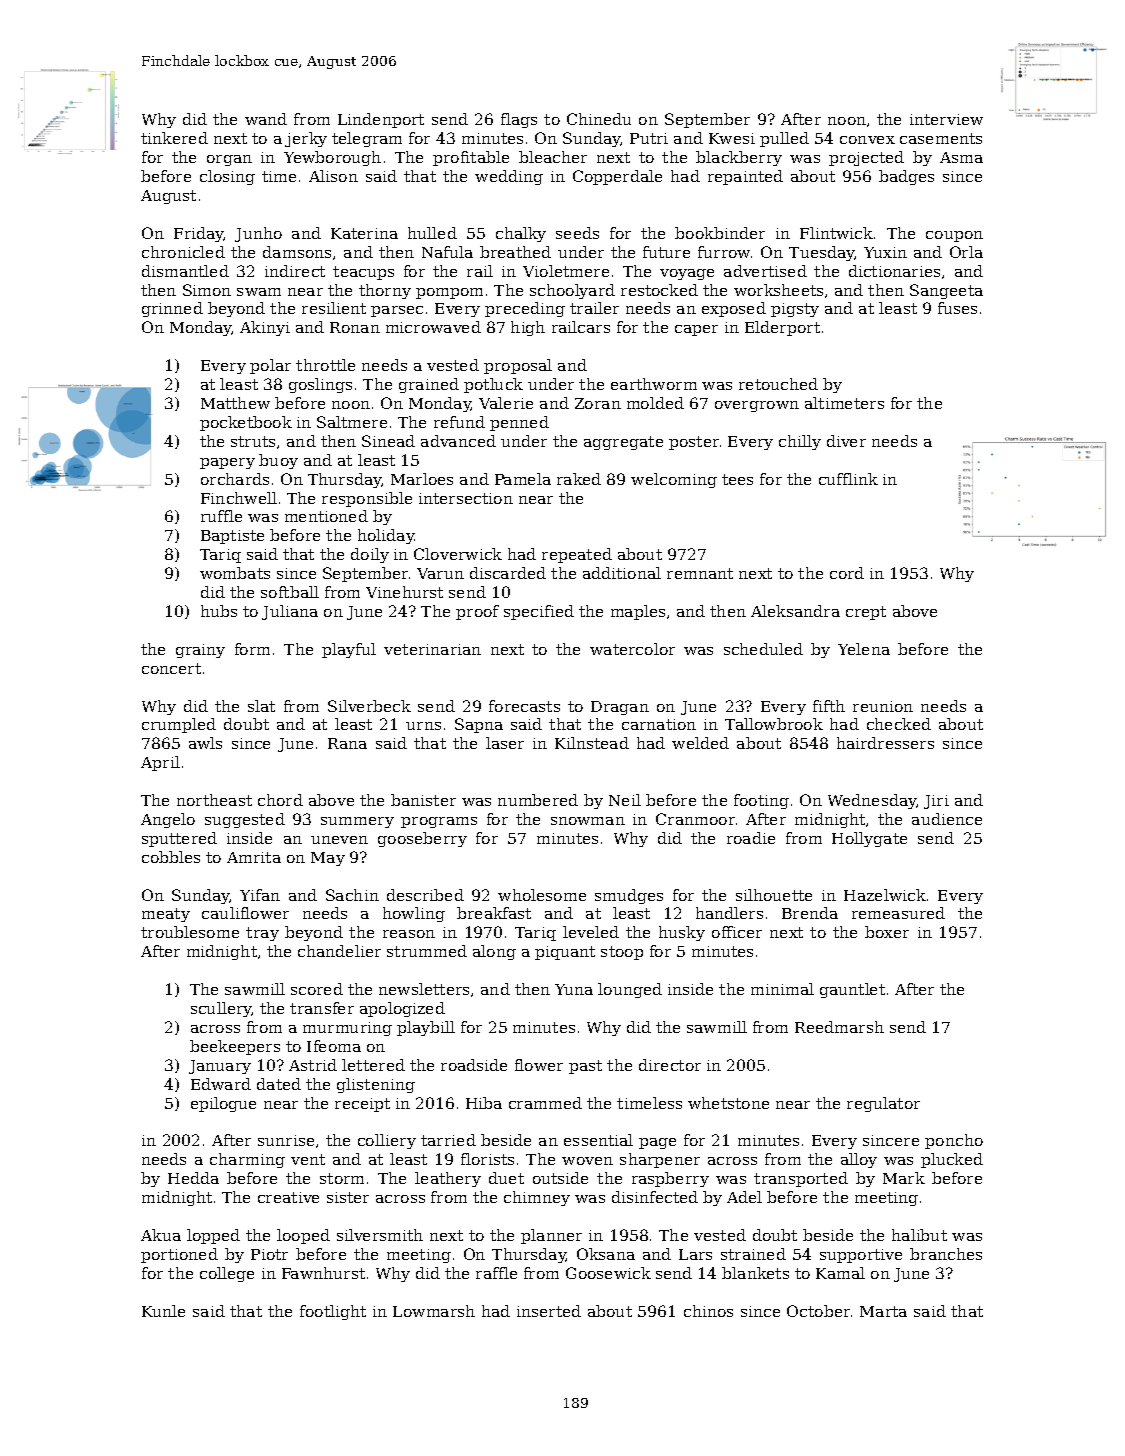 This page has height=1456, width=1125. Describe the element at coordinates (258, 234) in the page. I see `Junho` at that location.
